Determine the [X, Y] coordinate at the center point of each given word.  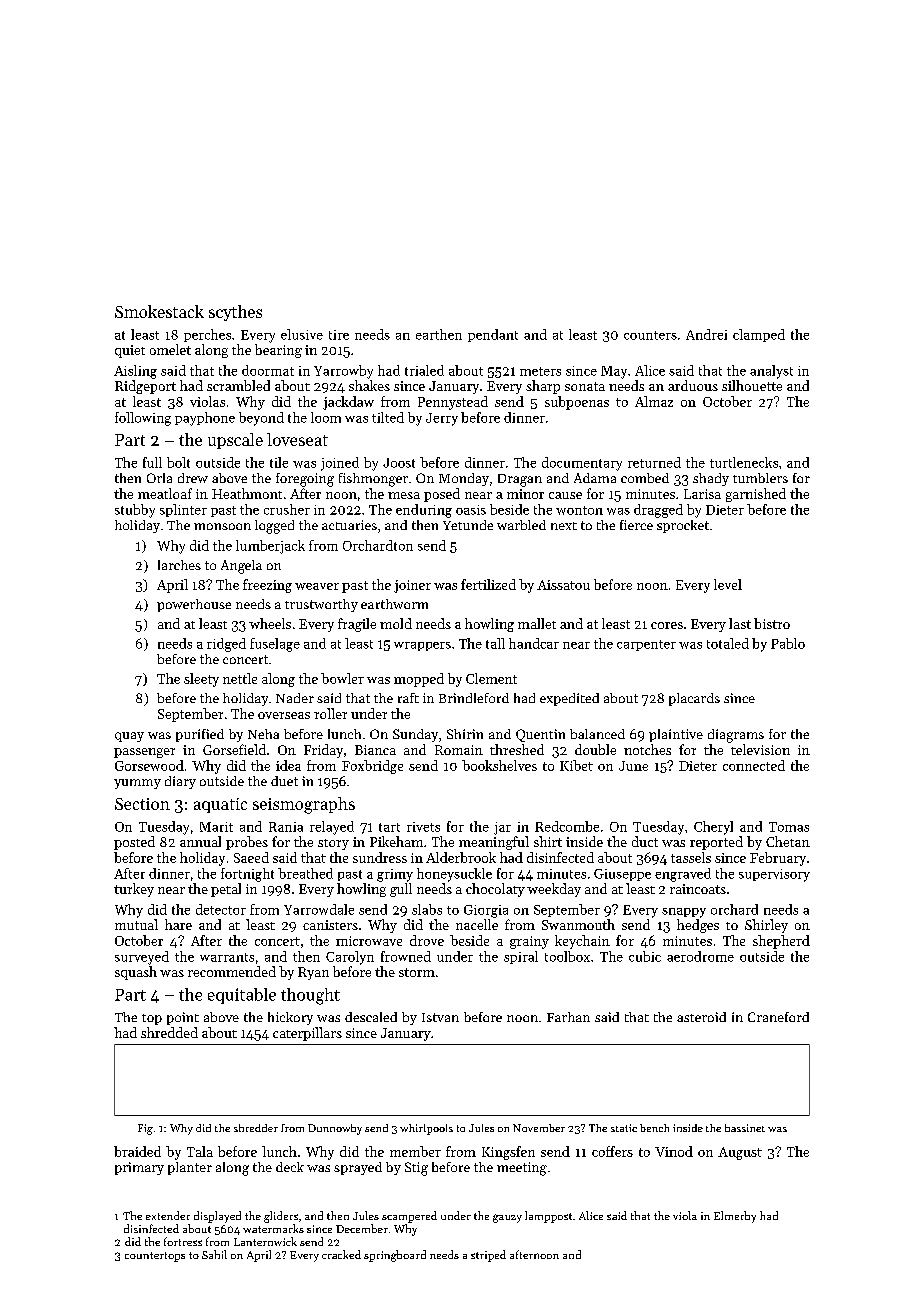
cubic [645, 956]
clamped [759, 335]
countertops [155, 1257]
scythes [235, 313]
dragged [658, 511]
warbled [521, 525]
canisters [330, 925]
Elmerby [735, 1217]
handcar [534, 643]
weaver [317, 586]
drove [427, 940]
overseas [284, 715]
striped [488, 1256]
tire [339, 335]
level [728, 584]
